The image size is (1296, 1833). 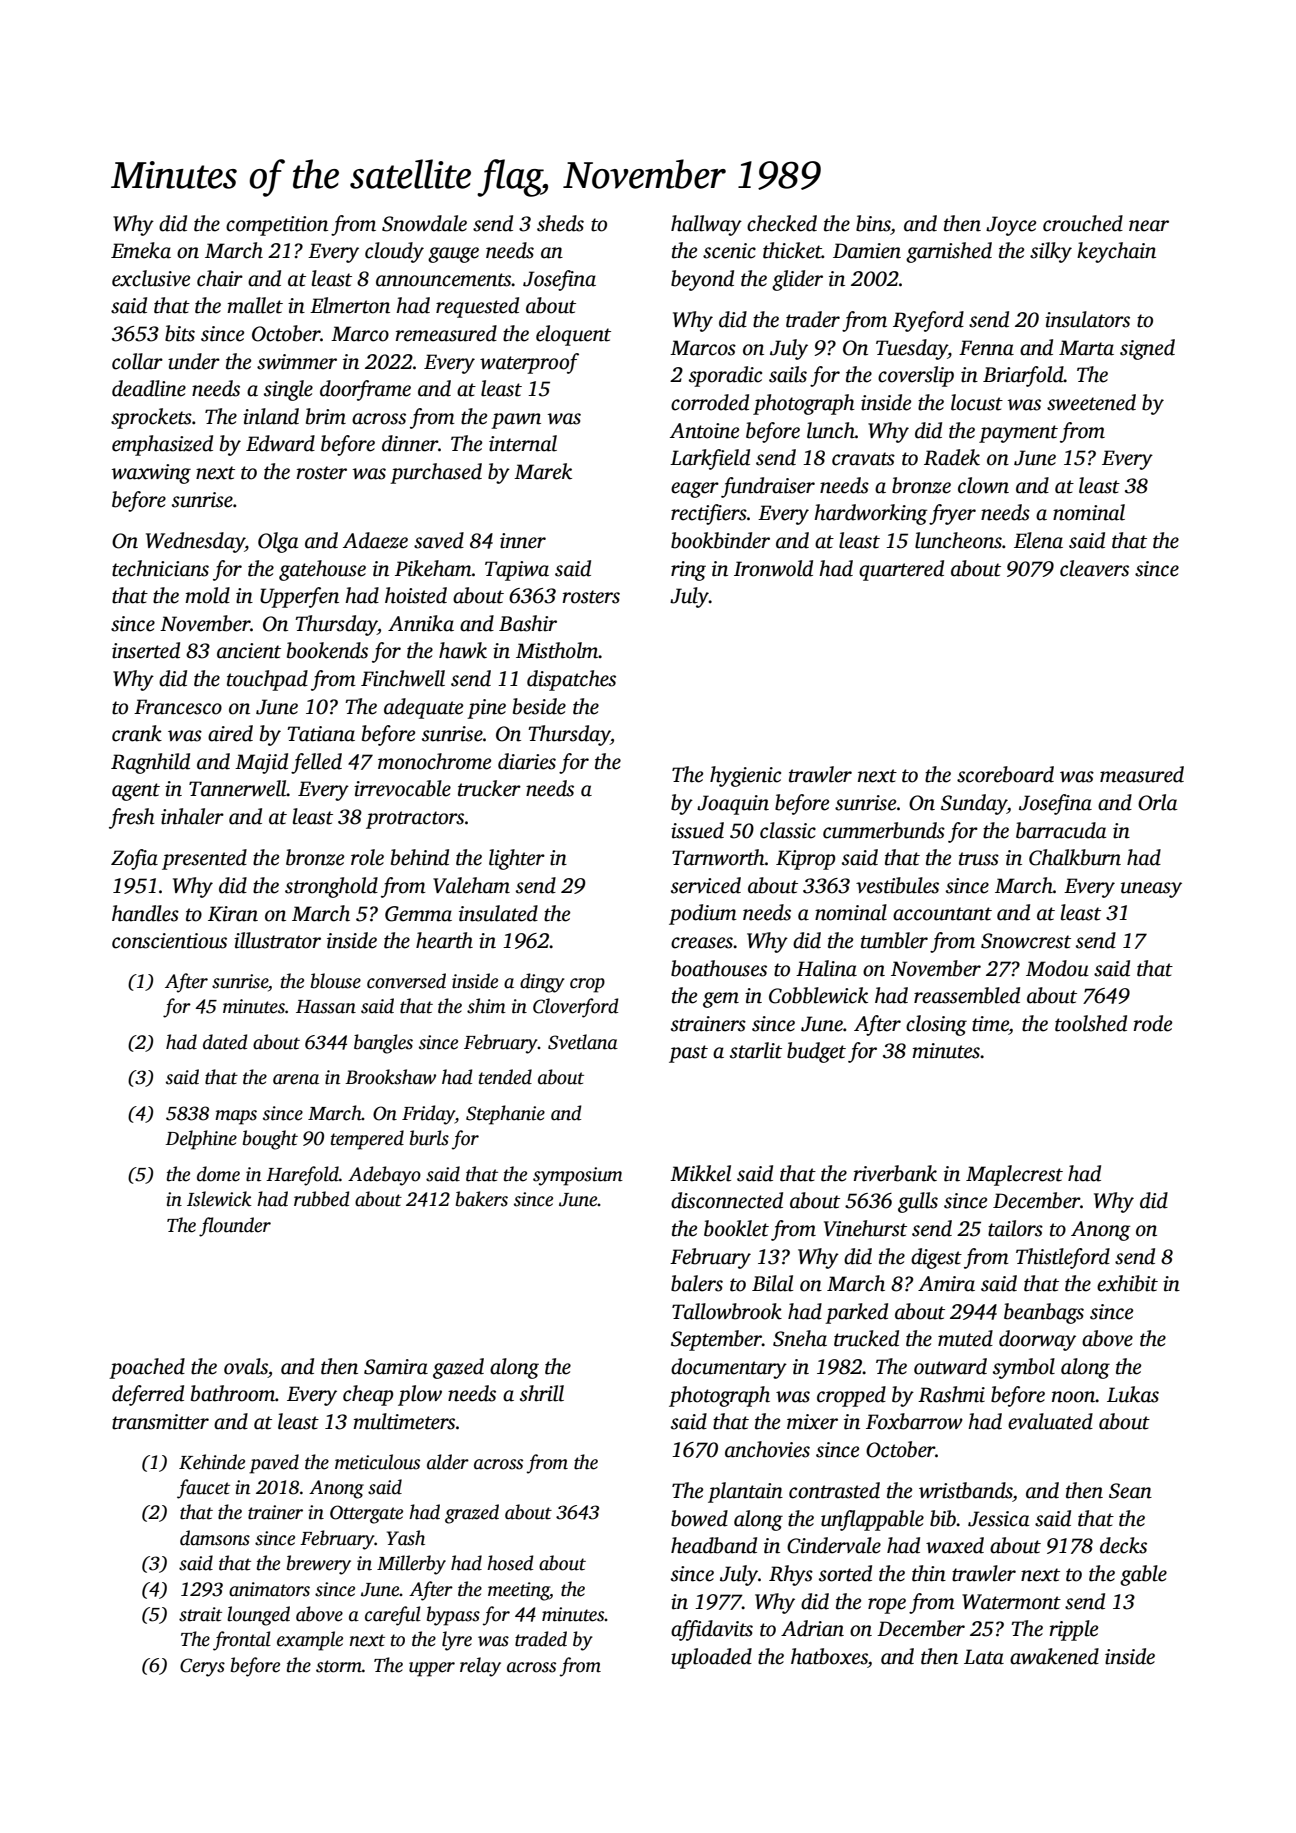 What do you see at coordinates (1091, 402) in the page?
I see `sweetened` at bounding box center [1091, 402].
